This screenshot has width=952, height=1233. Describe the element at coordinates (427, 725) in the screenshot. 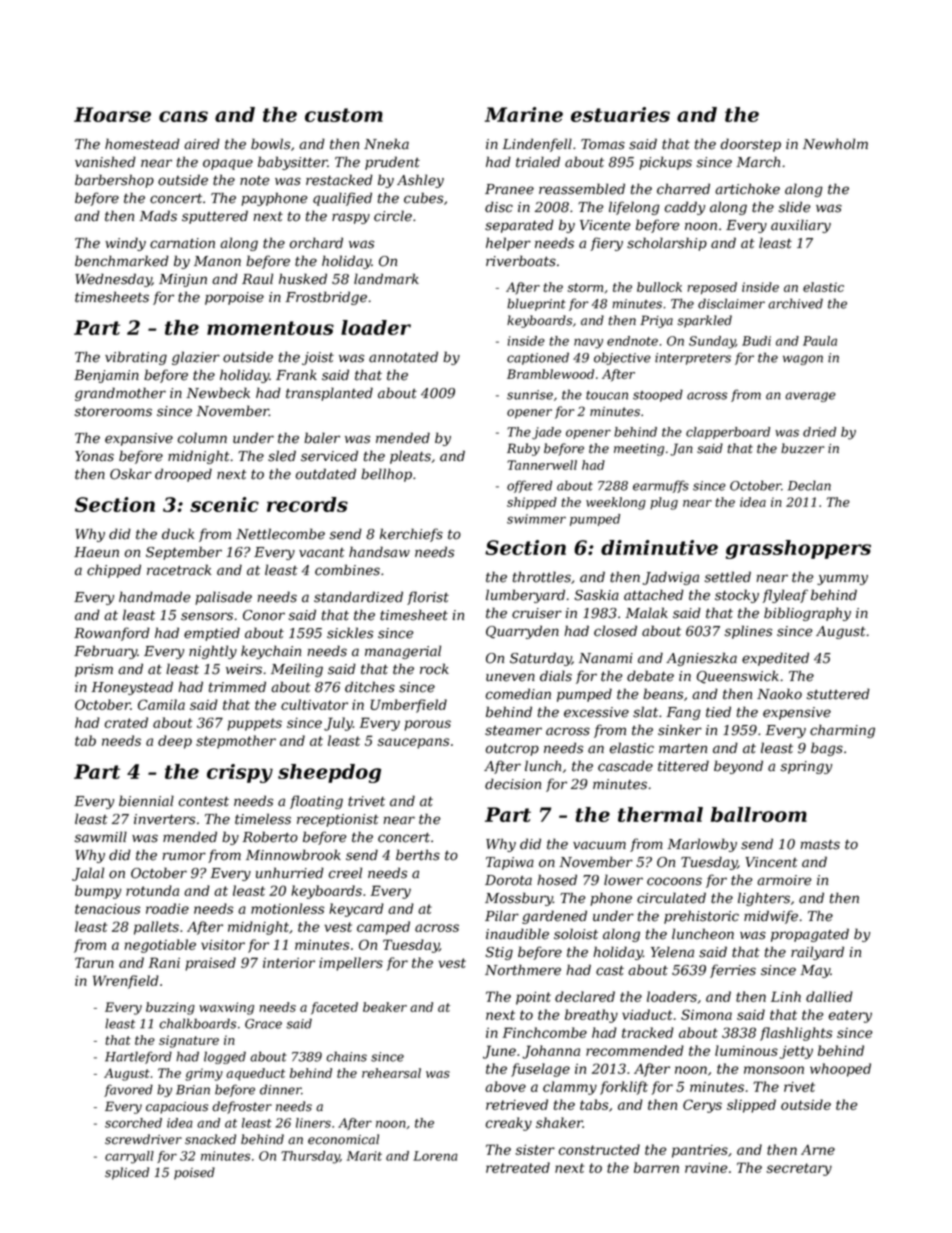

I see `porous` at that location.
